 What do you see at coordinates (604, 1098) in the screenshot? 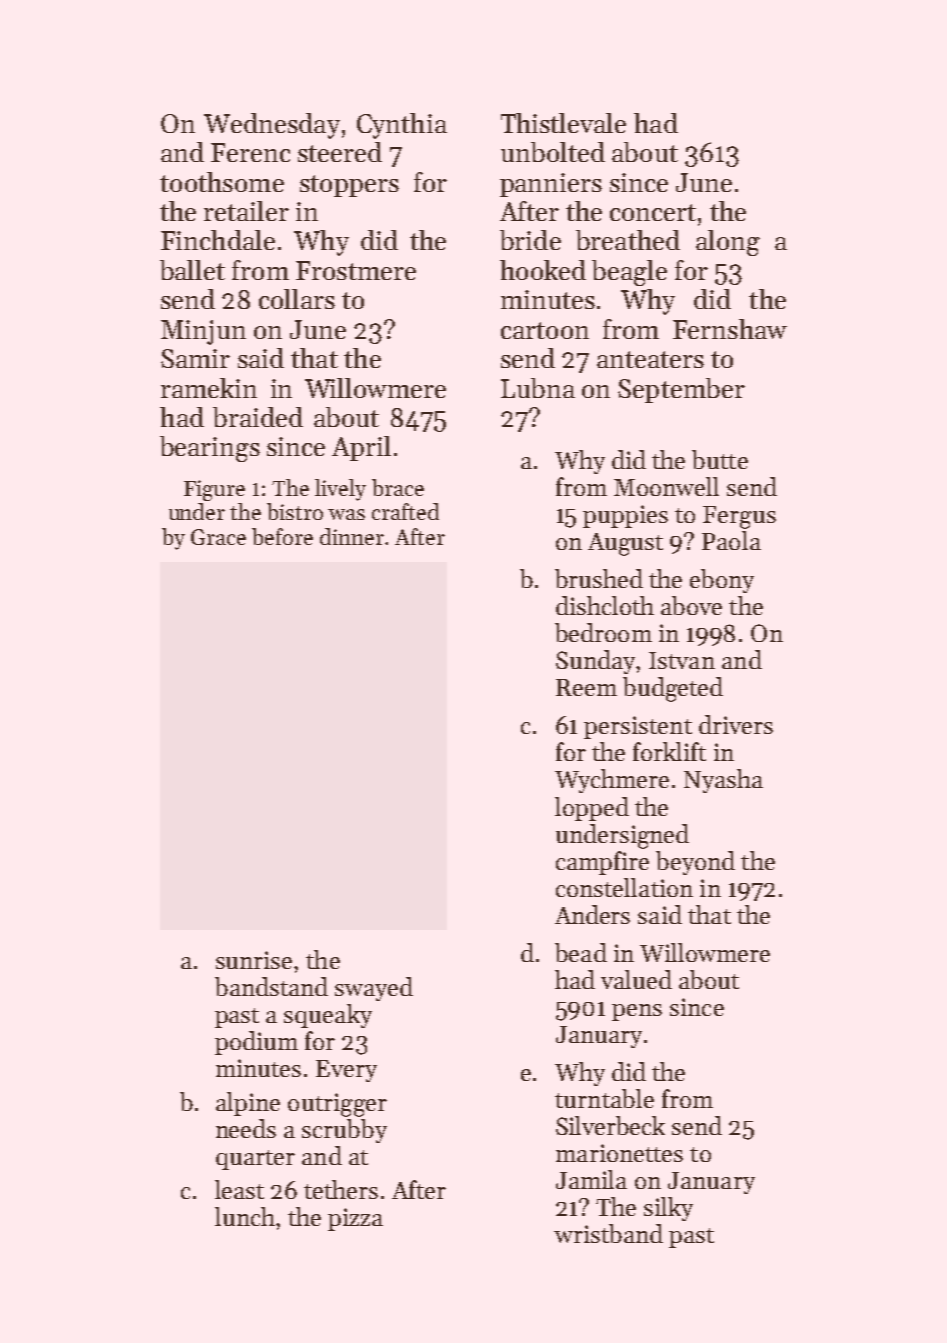
I see `turntable` at bounding box center [604, 1098].
